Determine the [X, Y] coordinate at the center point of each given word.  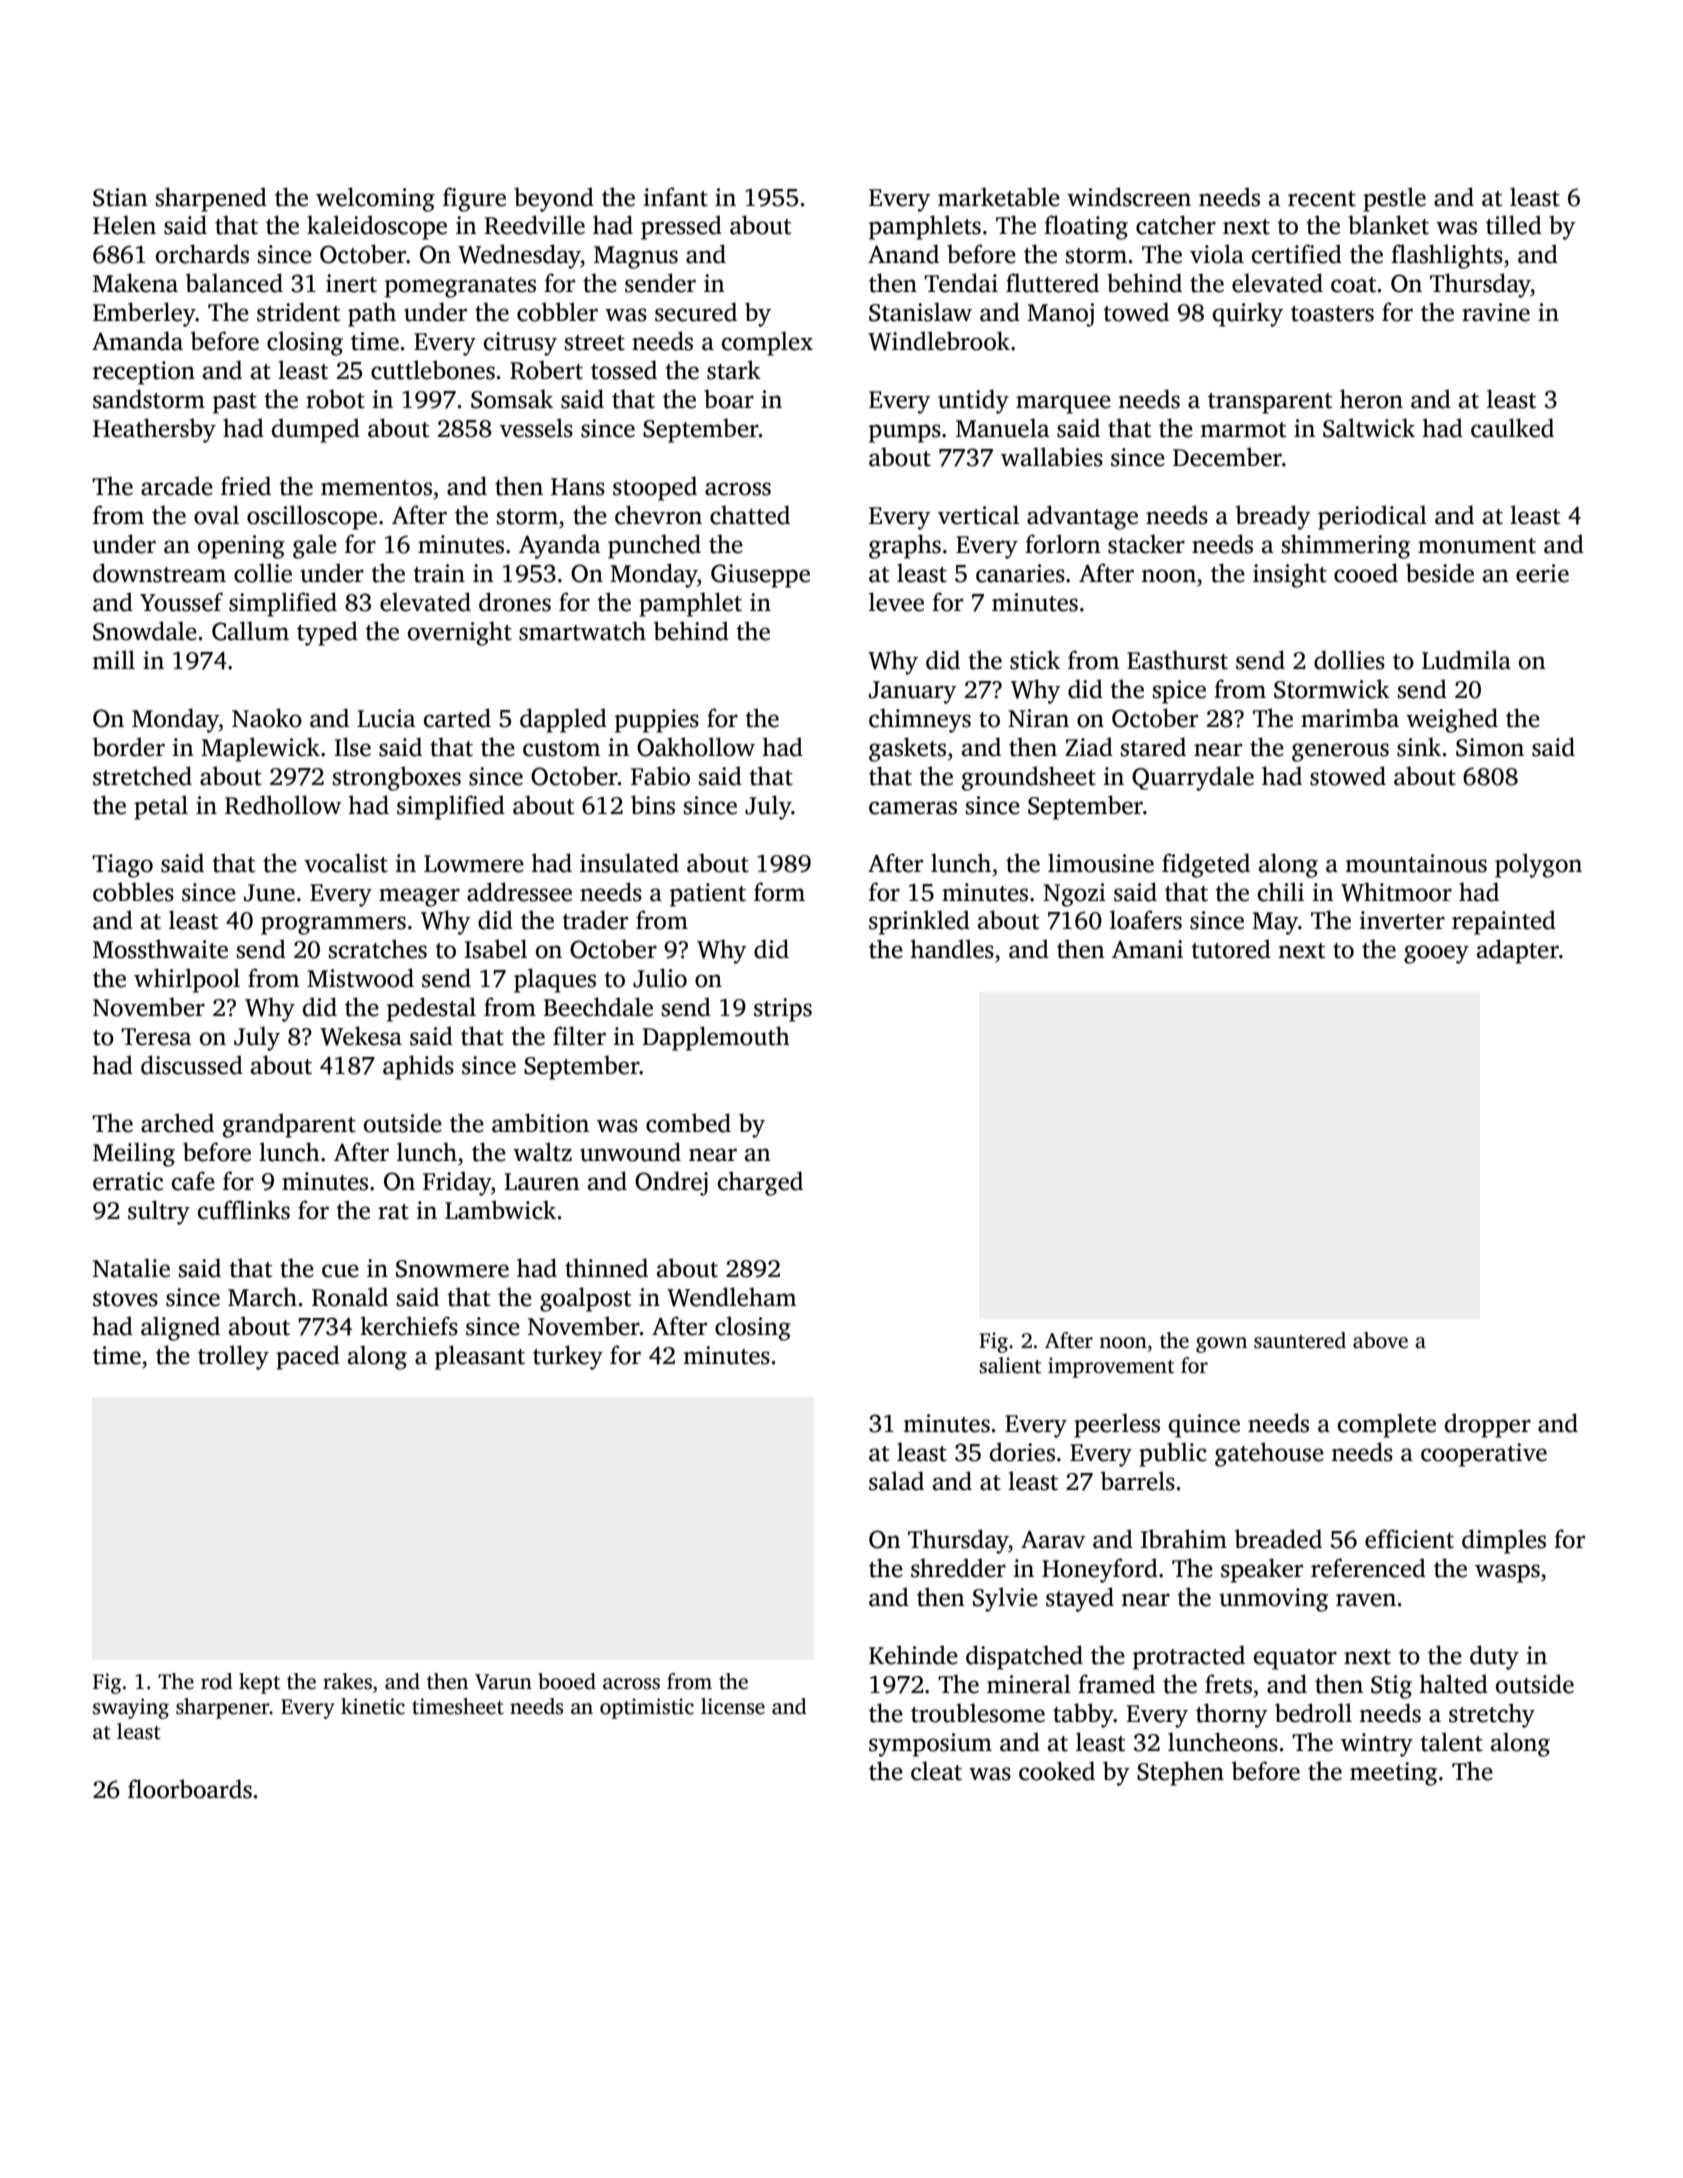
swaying [131, 1708]
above [1380, 1340]
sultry [159, 1212]
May [1275, 923]
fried [246, 486]
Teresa [156, 1037]
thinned [606, 1268]
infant [676, 197]
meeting [1393, 1774]
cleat [936, 1771]
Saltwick [1369, 428]
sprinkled [919, 922]
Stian [120, 197]
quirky [1248, 314]
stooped [655, 488]
